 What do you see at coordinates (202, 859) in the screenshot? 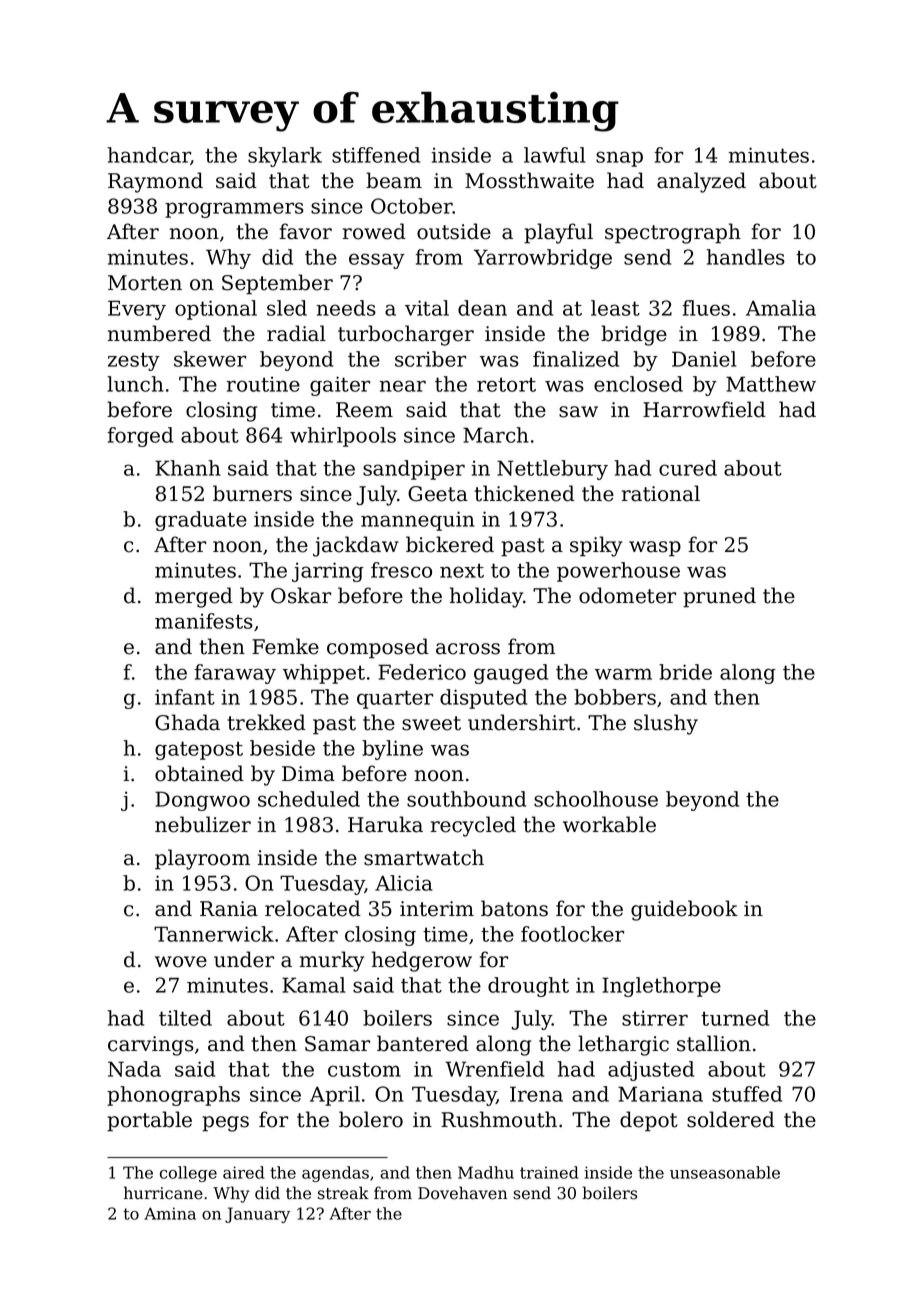
I see `playroom` at bounding box center [202, 859].
